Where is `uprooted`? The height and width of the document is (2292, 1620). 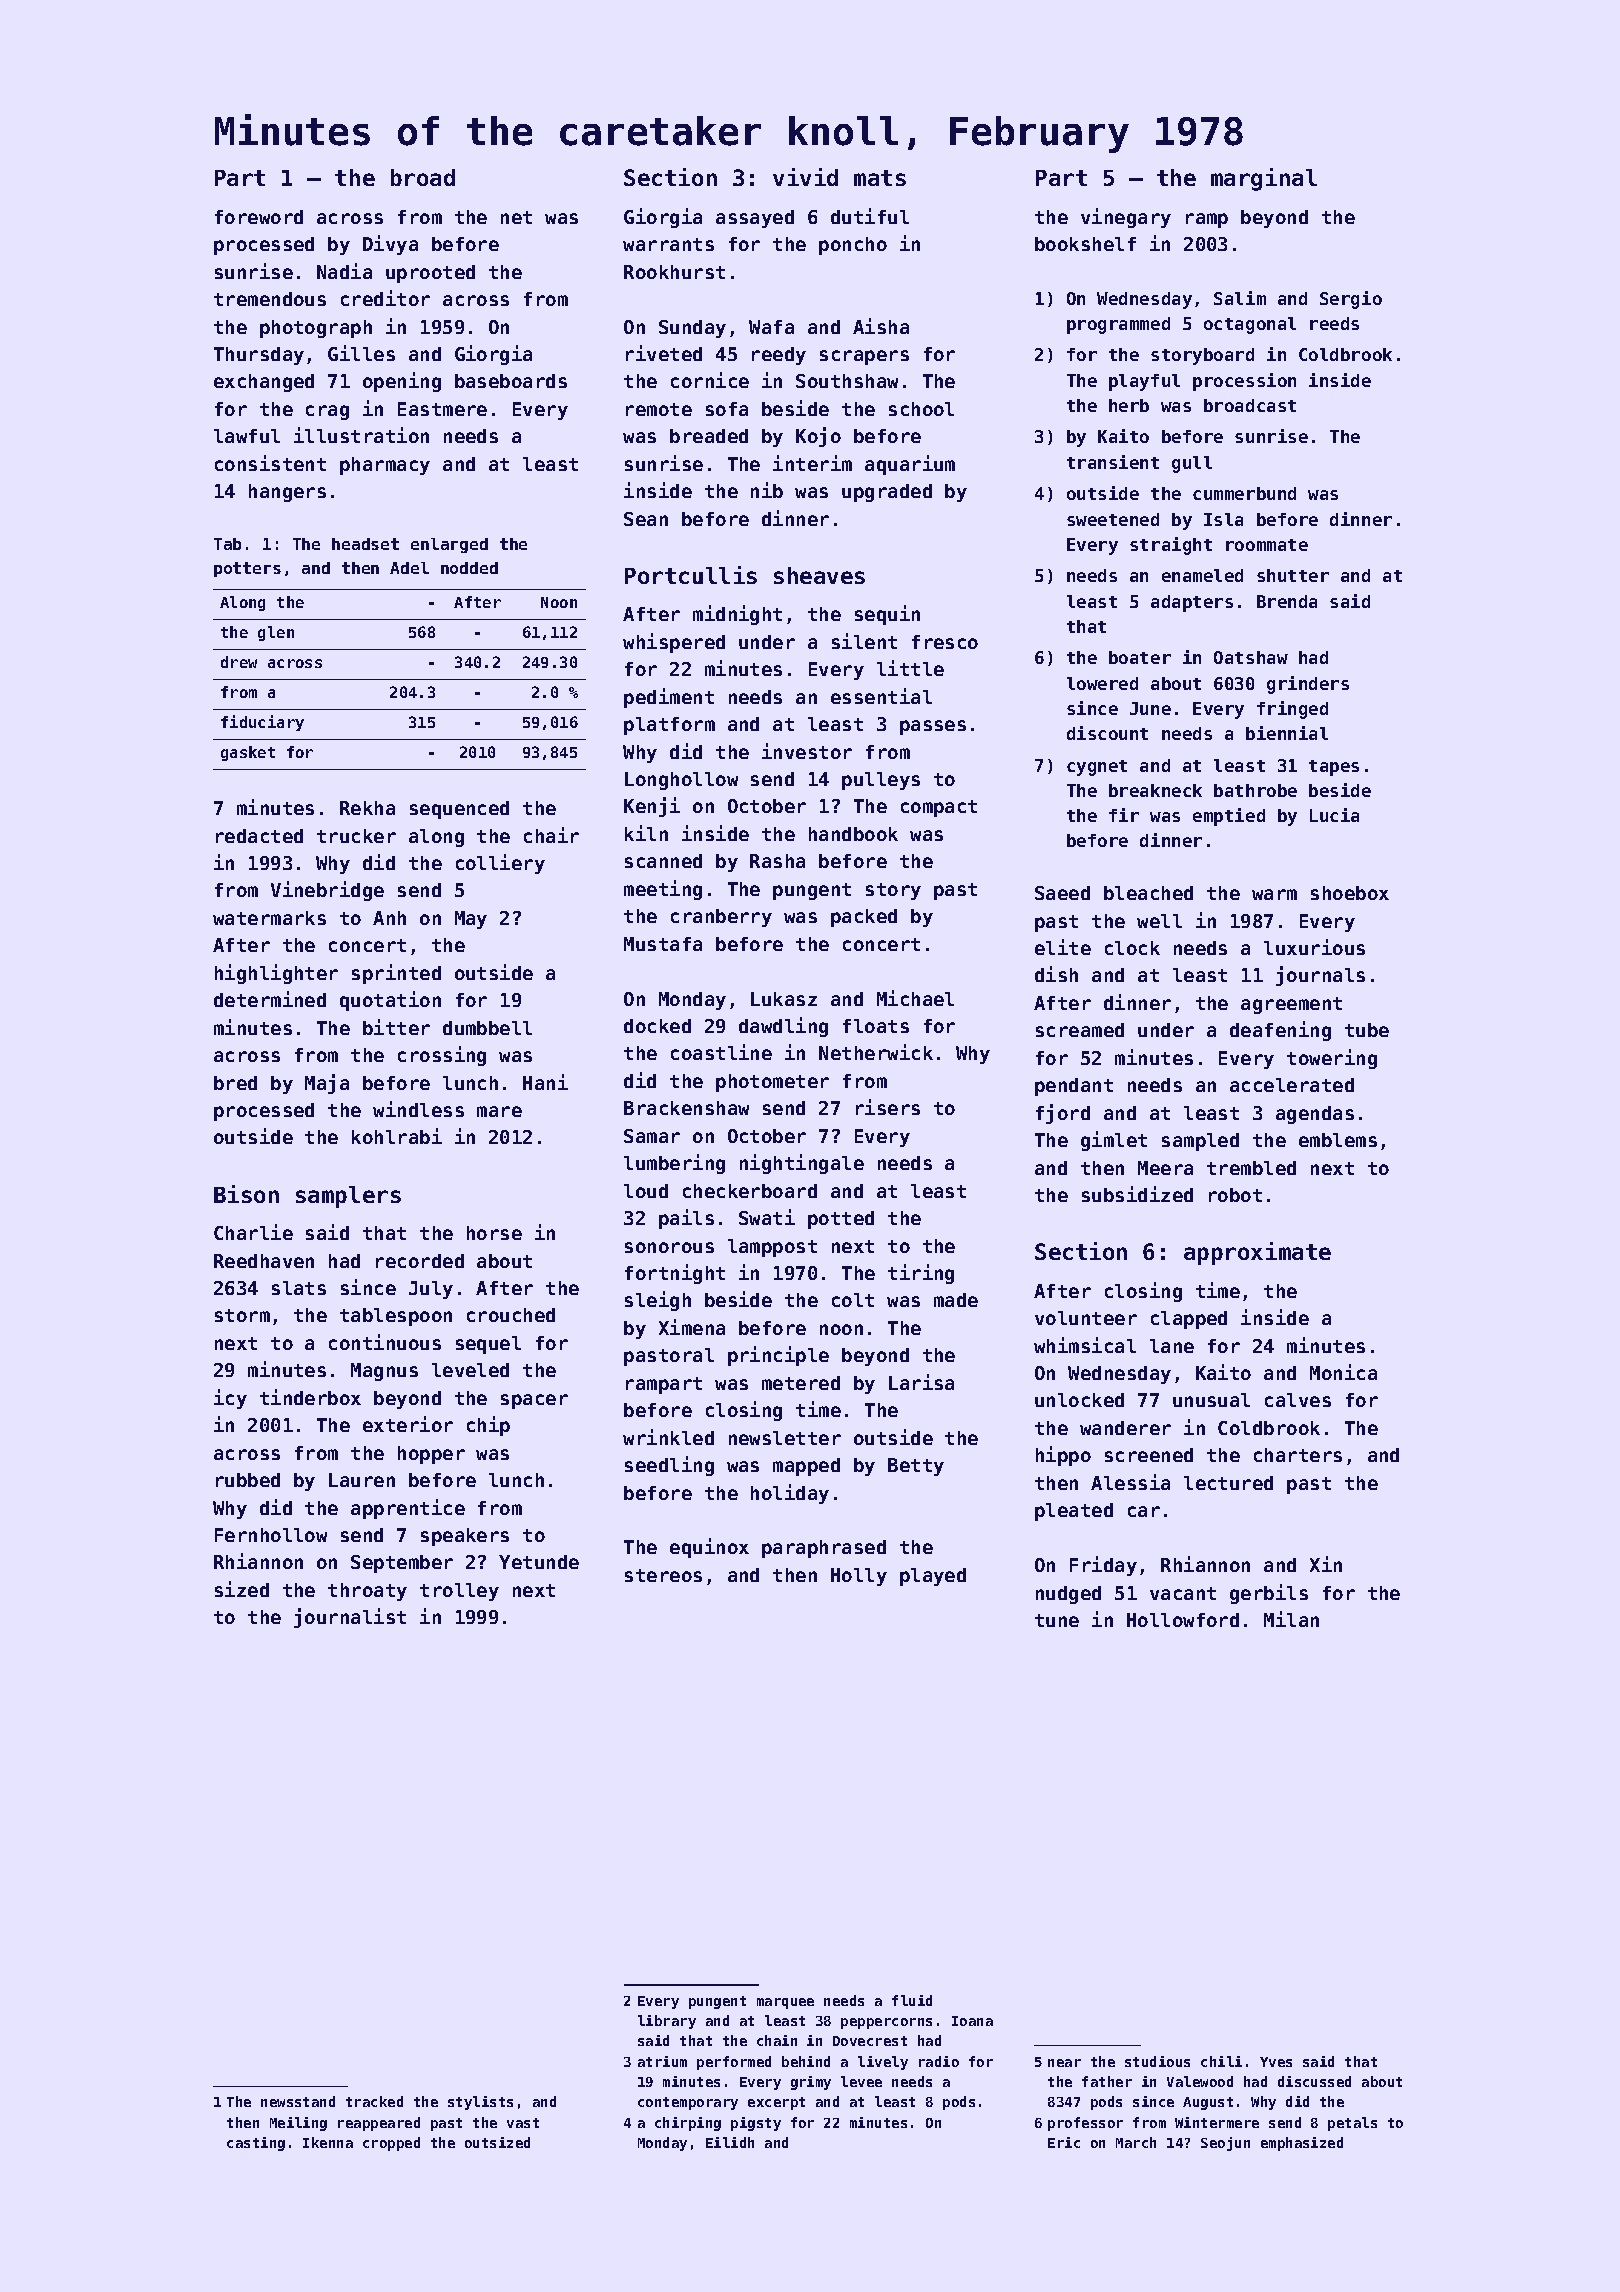
uprooted is located at coordinates (430, 274).
